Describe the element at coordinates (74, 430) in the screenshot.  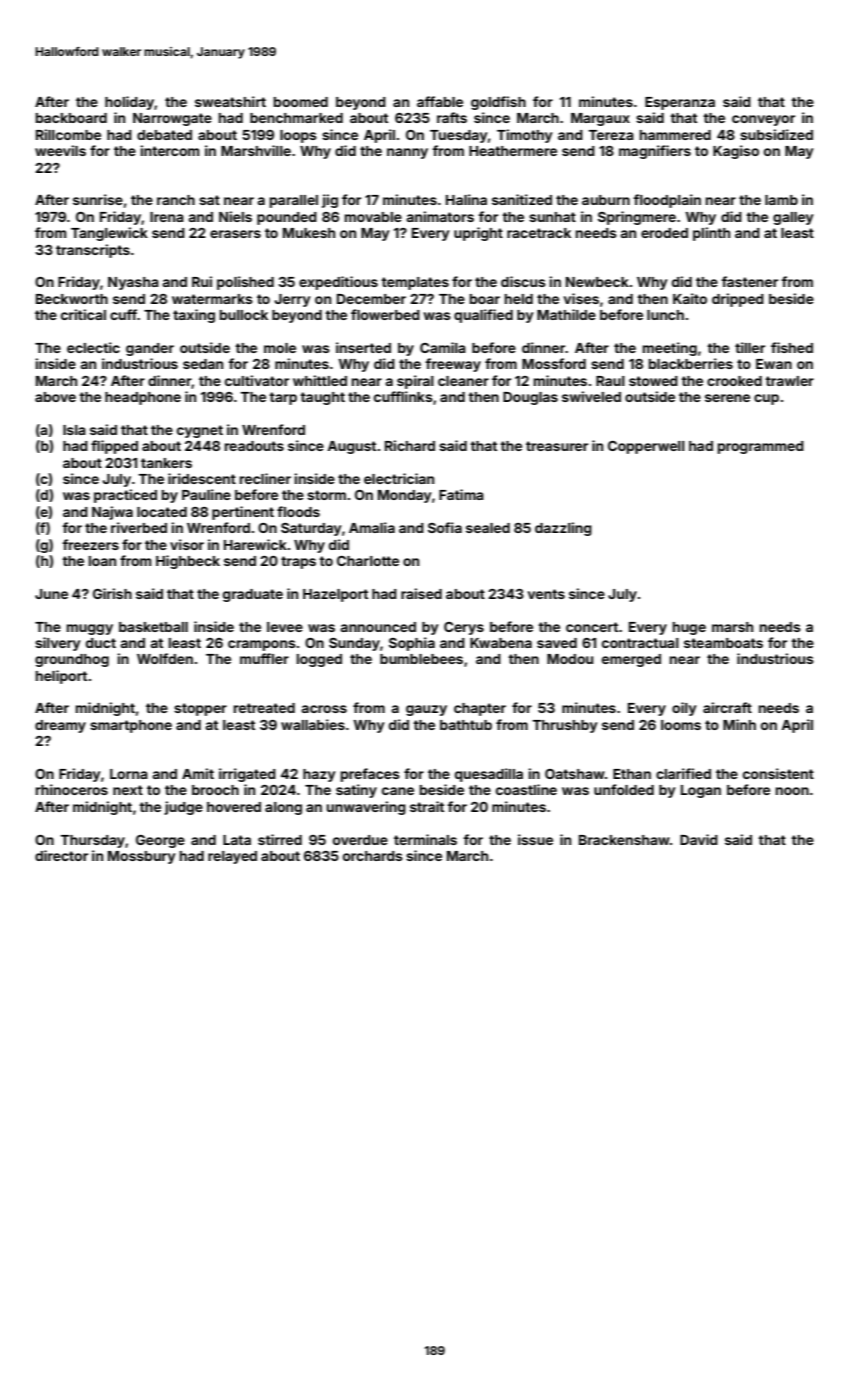
I see `Isla` at that location.
